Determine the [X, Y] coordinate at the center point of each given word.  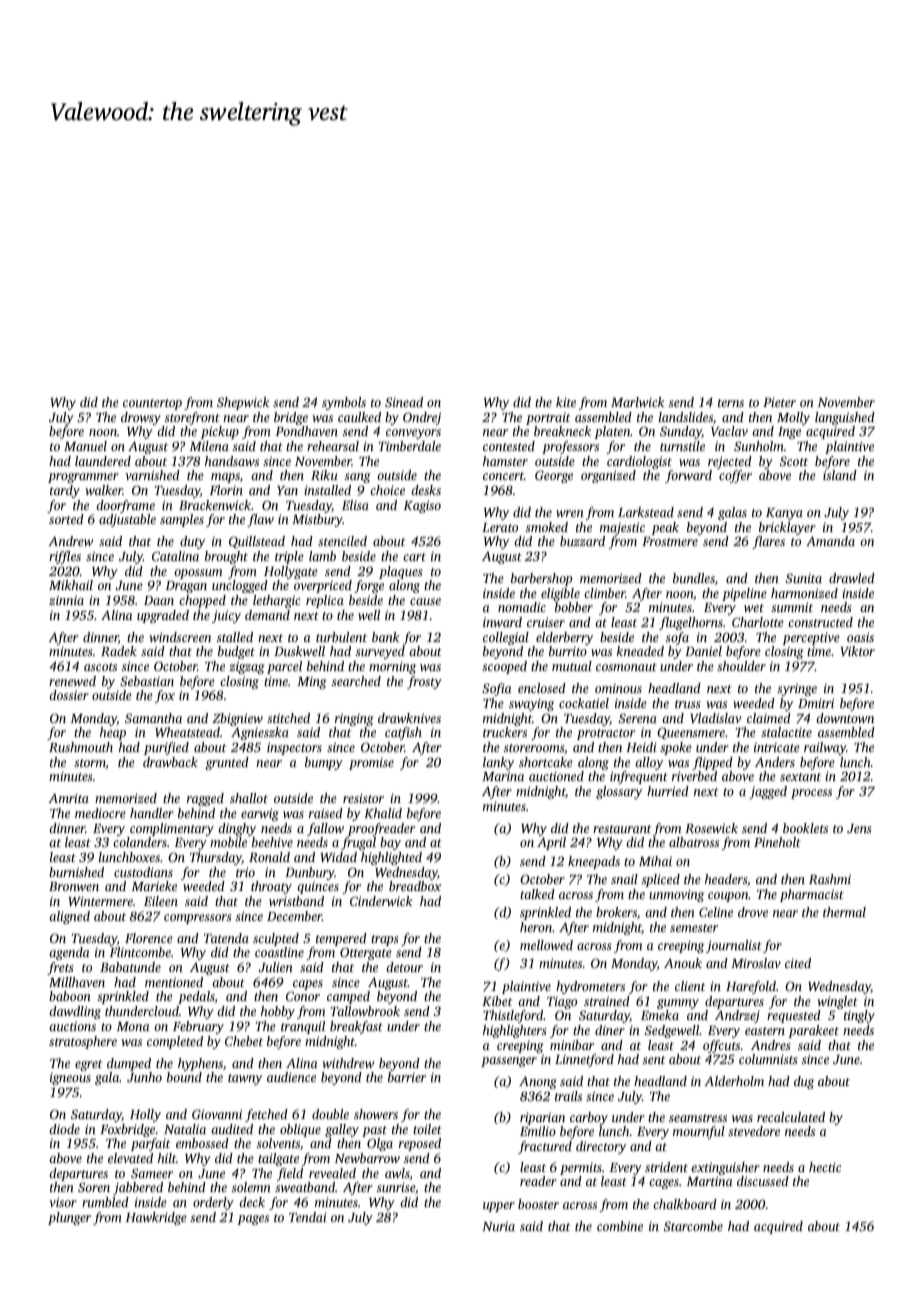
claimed [769, 718]
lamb [322, 556]
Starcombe [693, 1226]
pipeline [744, 594]
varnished [152, 475]
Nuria [498, 1226]
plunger [69, 1218]
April [551, 843]
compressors [198, 919]
